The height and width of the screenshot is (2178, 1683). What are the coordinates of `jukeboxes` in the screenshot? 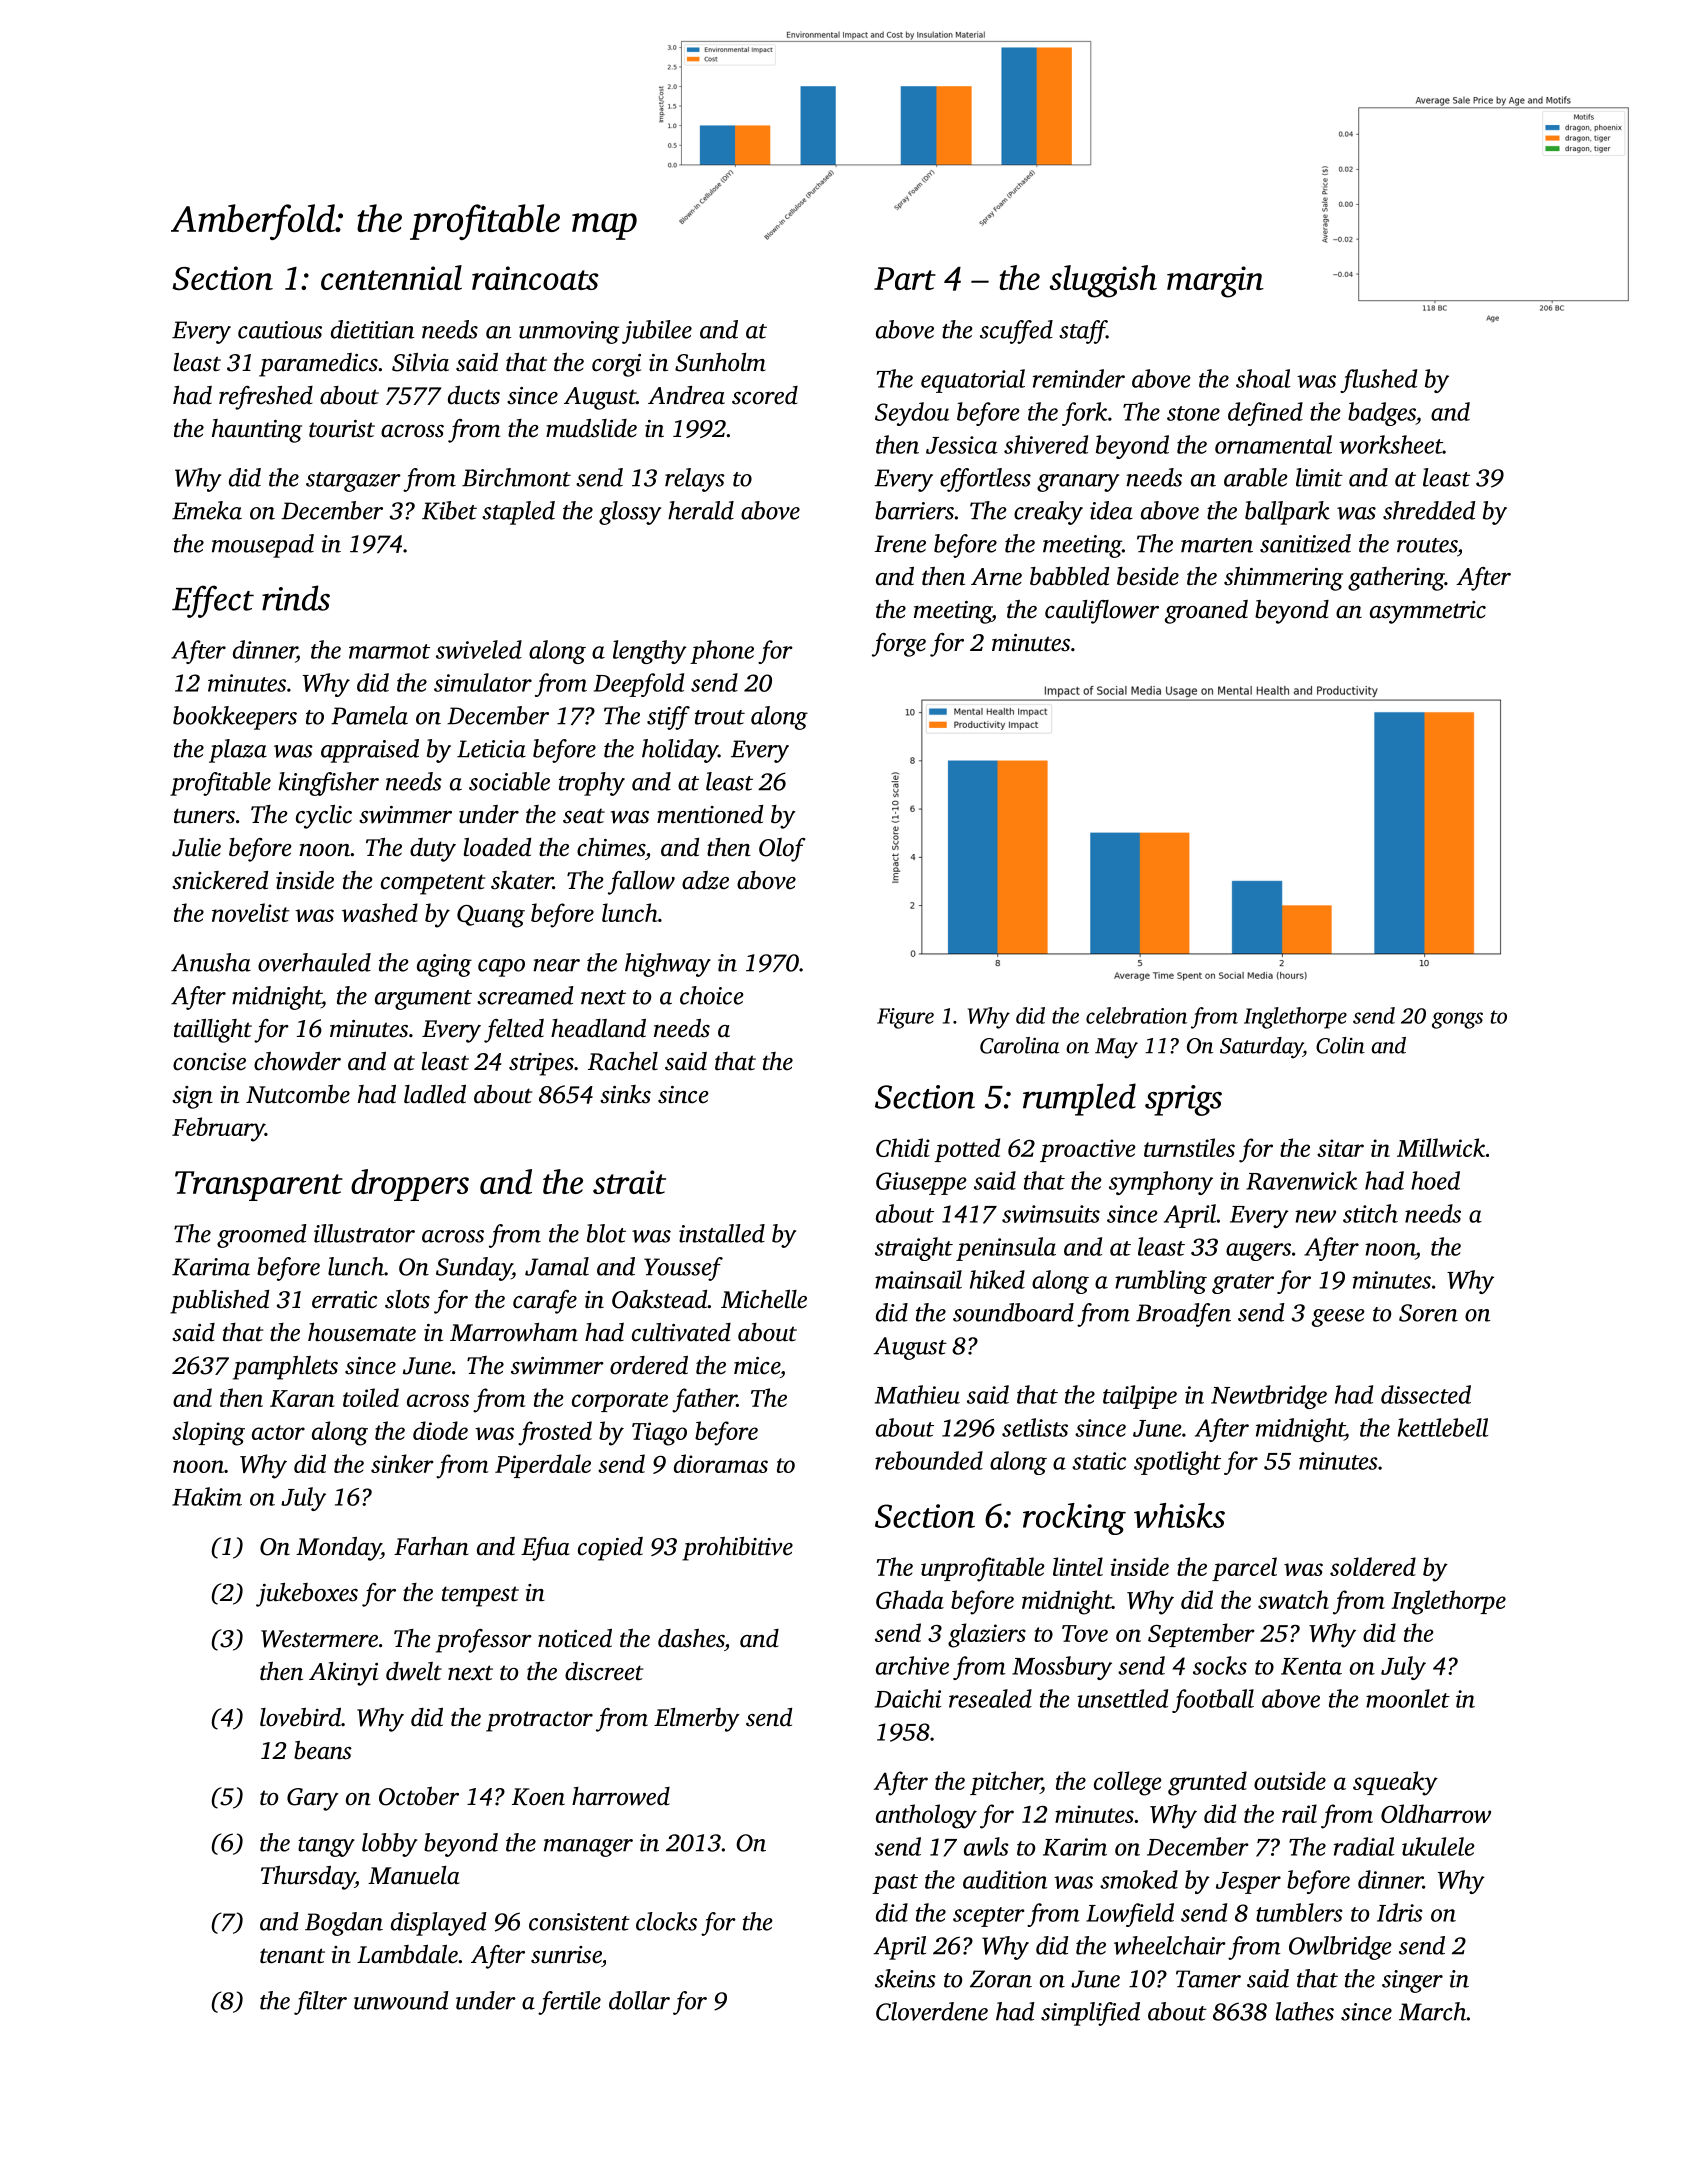 It's located at (307, 1595).
